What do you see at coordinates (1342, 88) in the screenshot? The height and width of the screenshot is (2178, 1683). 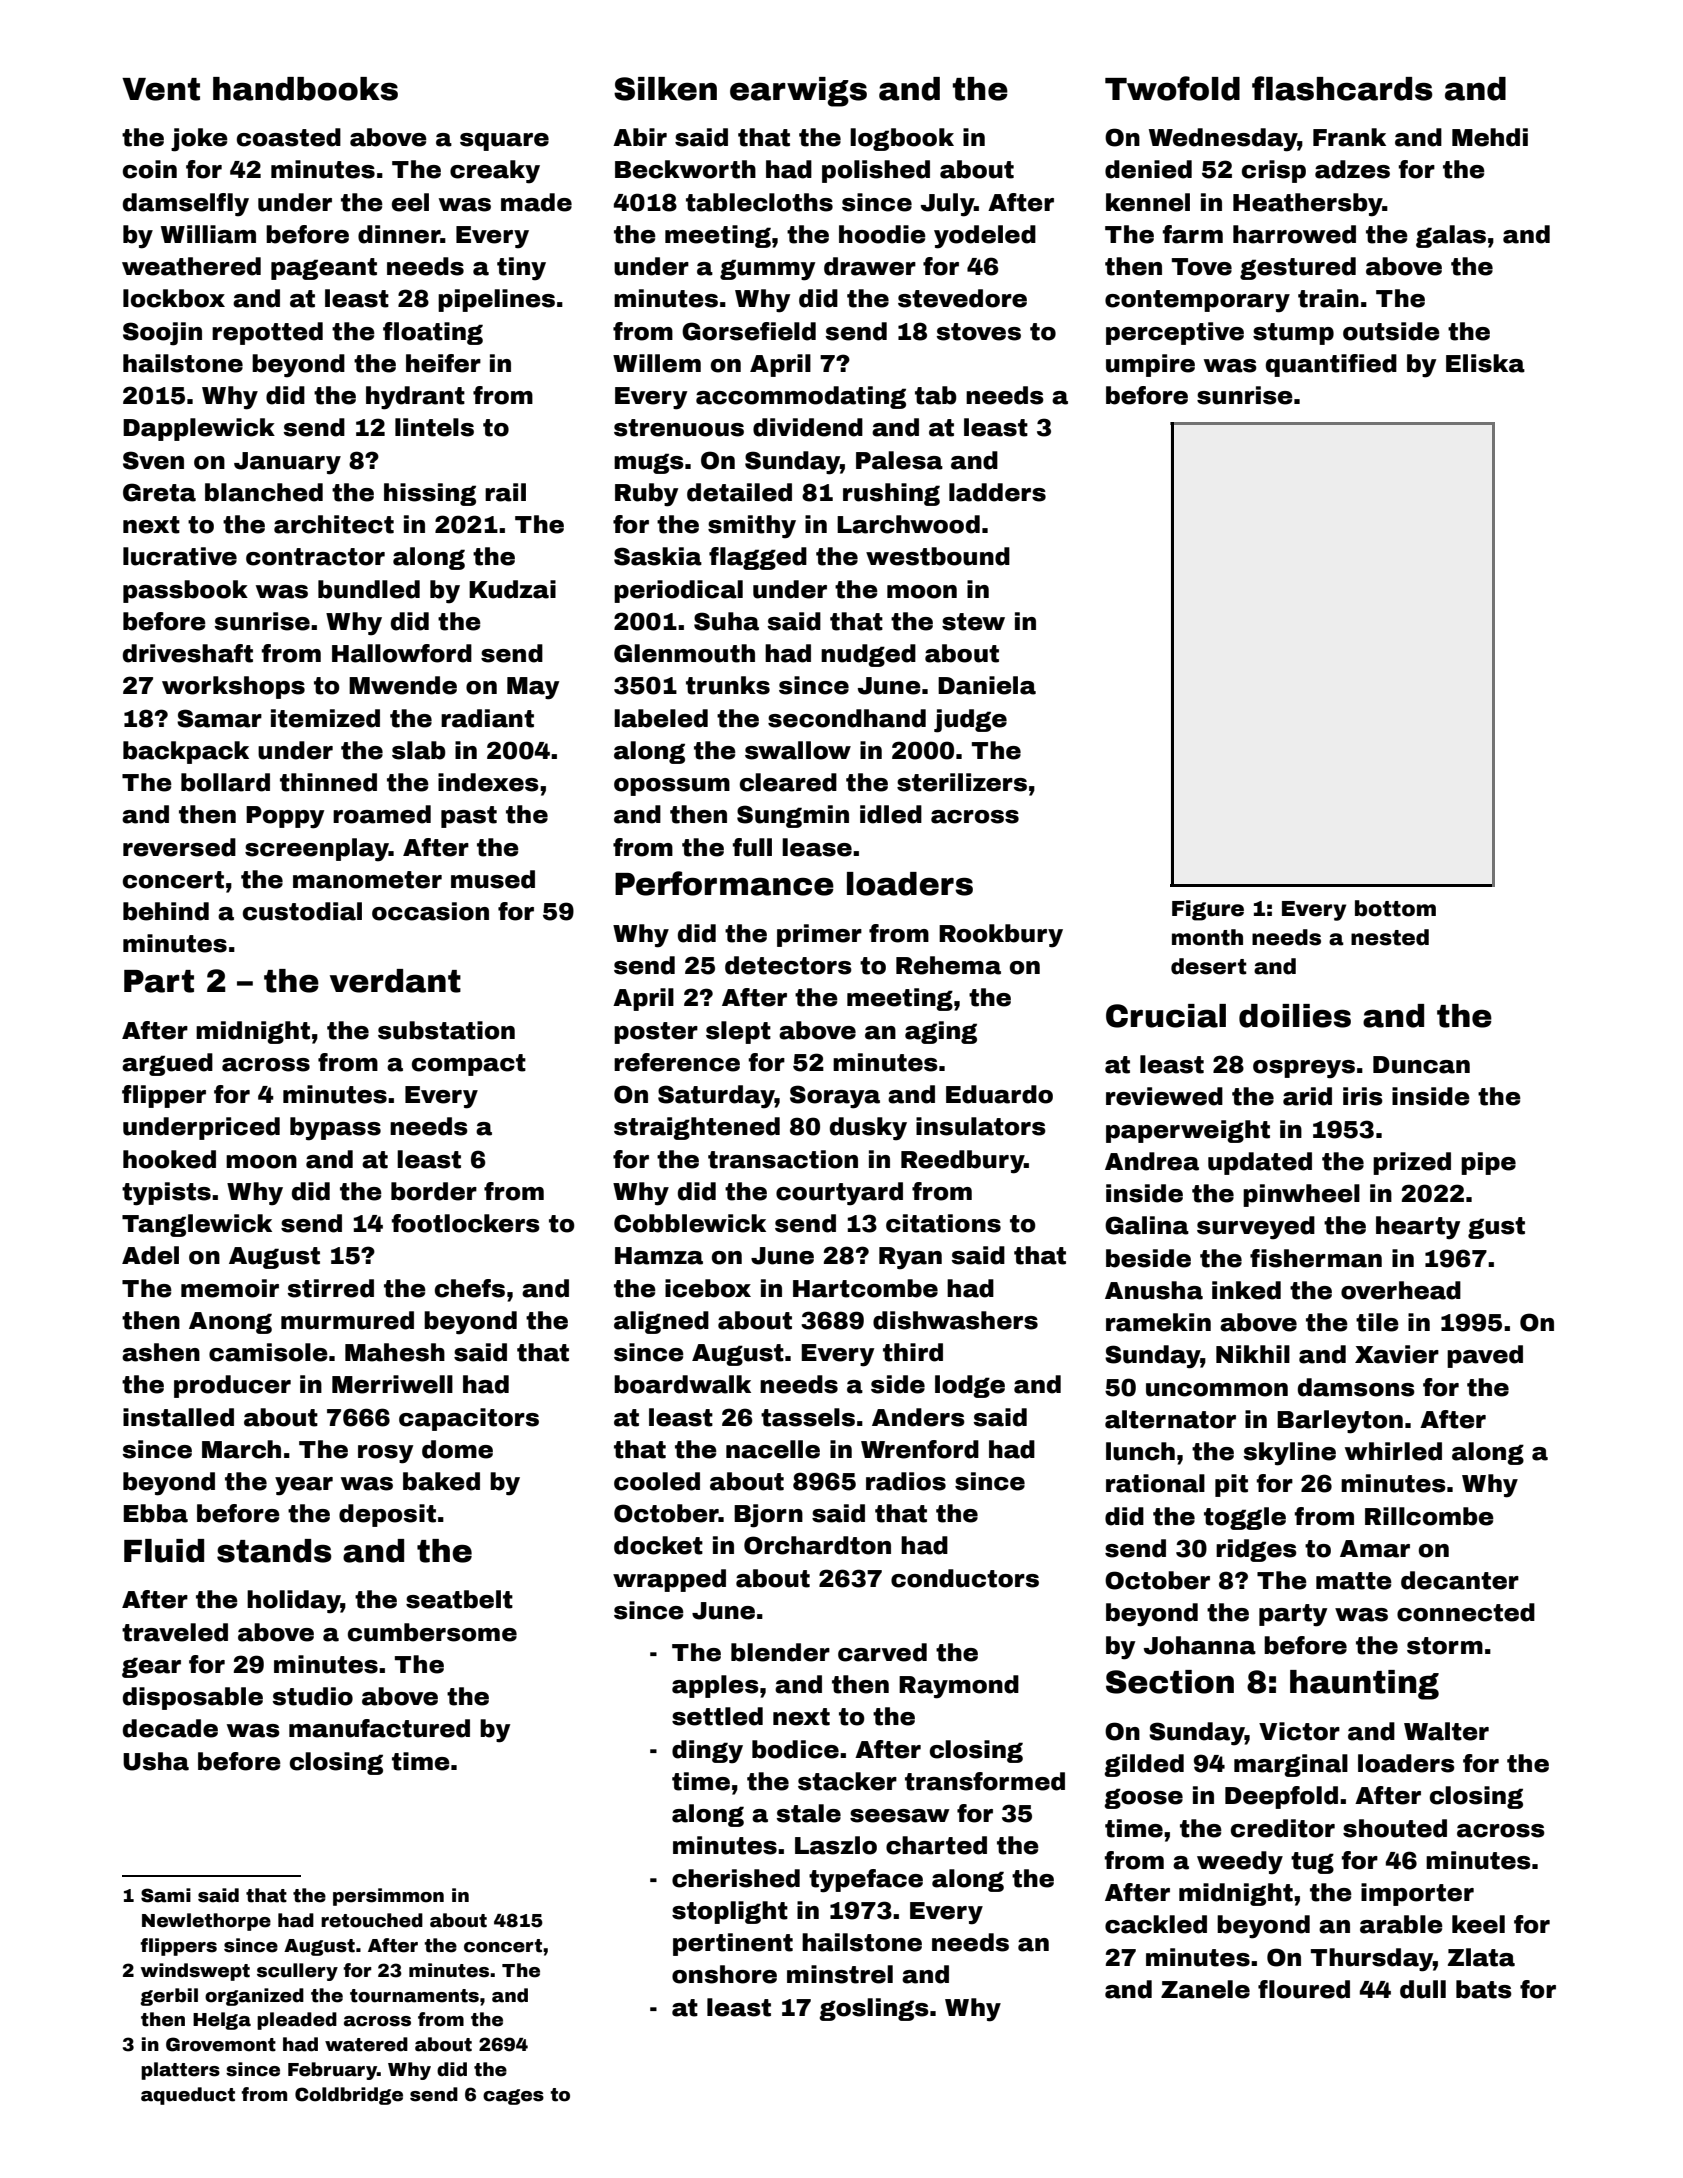 I see `flashcards` at bounding box center [1342, 88].
